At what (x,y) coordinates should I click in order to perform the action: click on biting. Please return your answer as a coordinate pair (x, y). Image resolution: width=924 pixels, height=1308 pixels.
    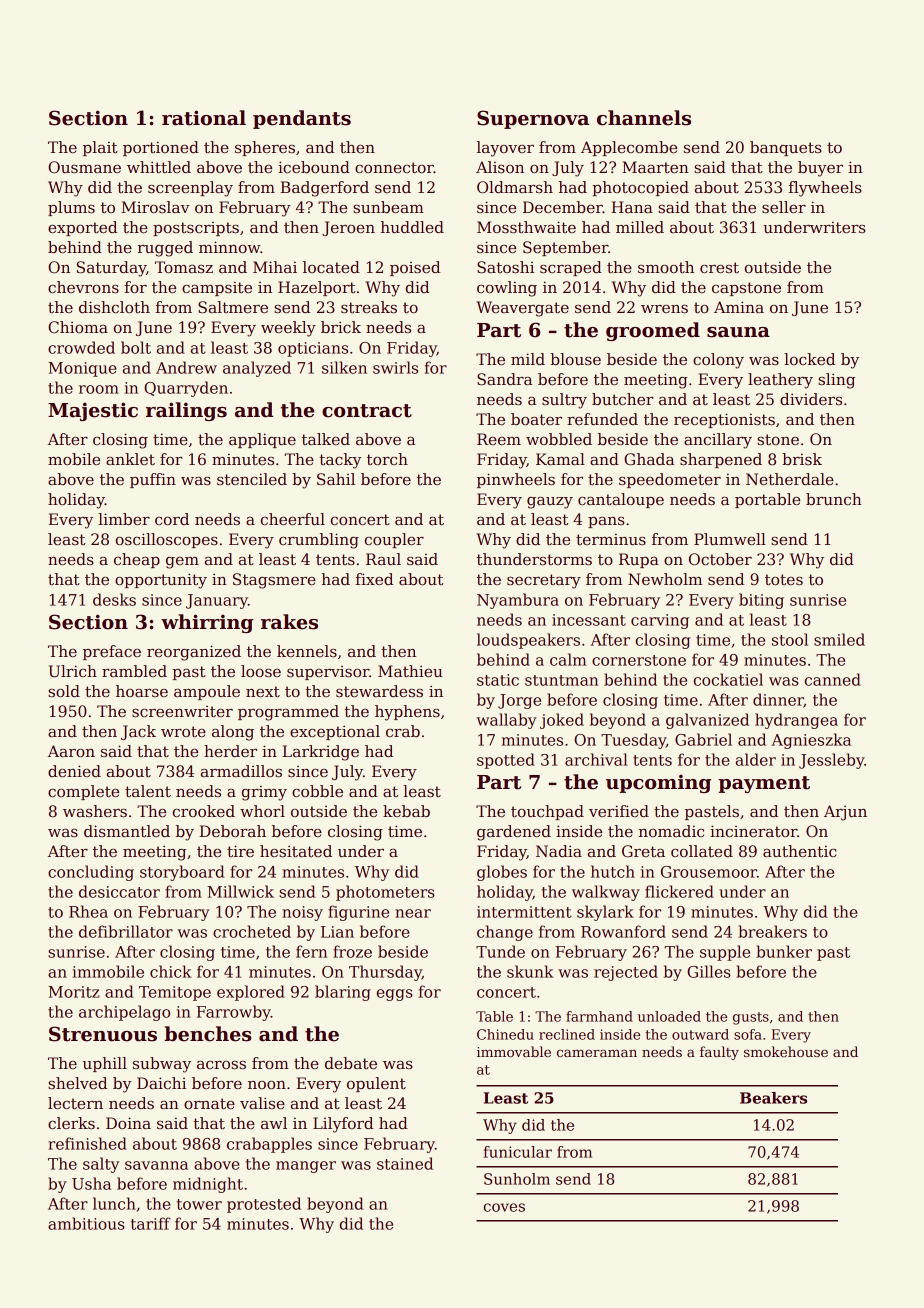
    Looking at the image, I should click on (761, 601).
